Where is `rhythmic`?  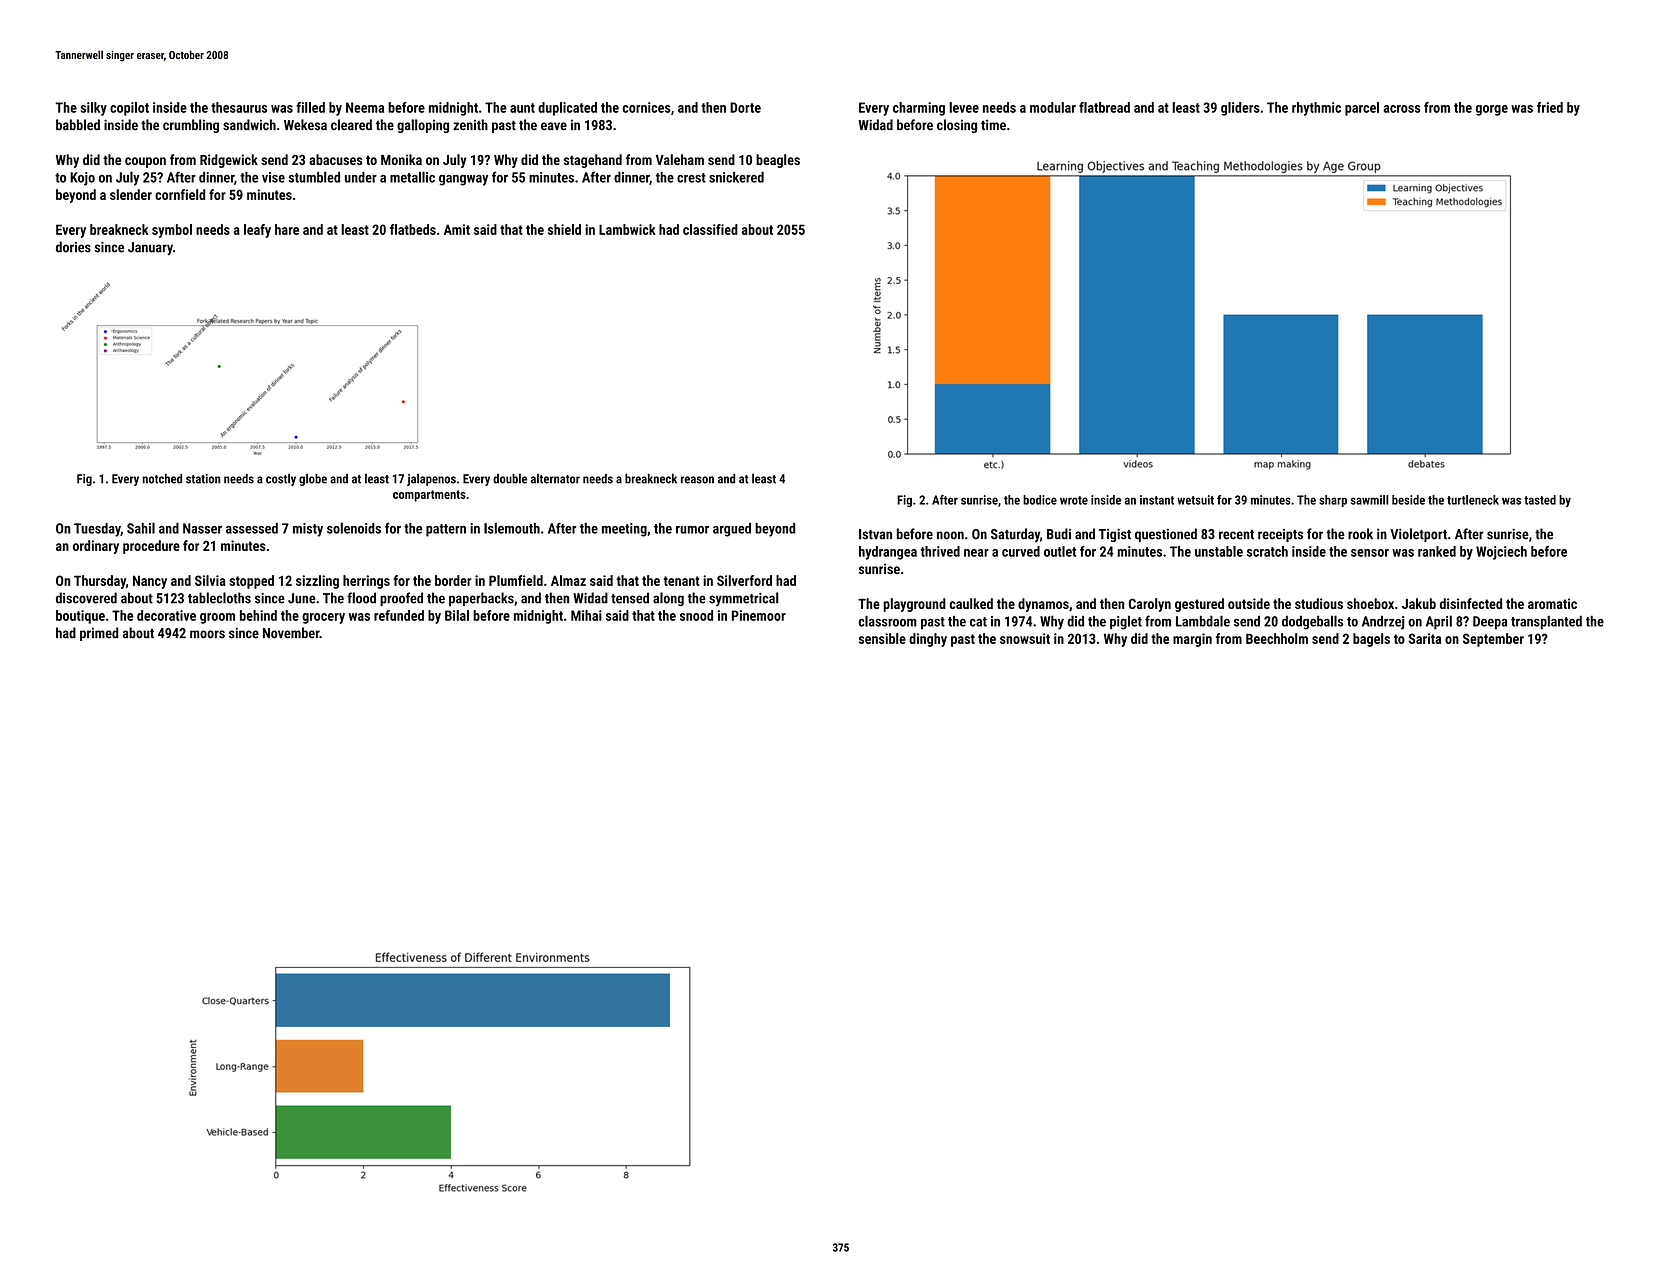 rhythmic is located at coordinates (1316, 109).
